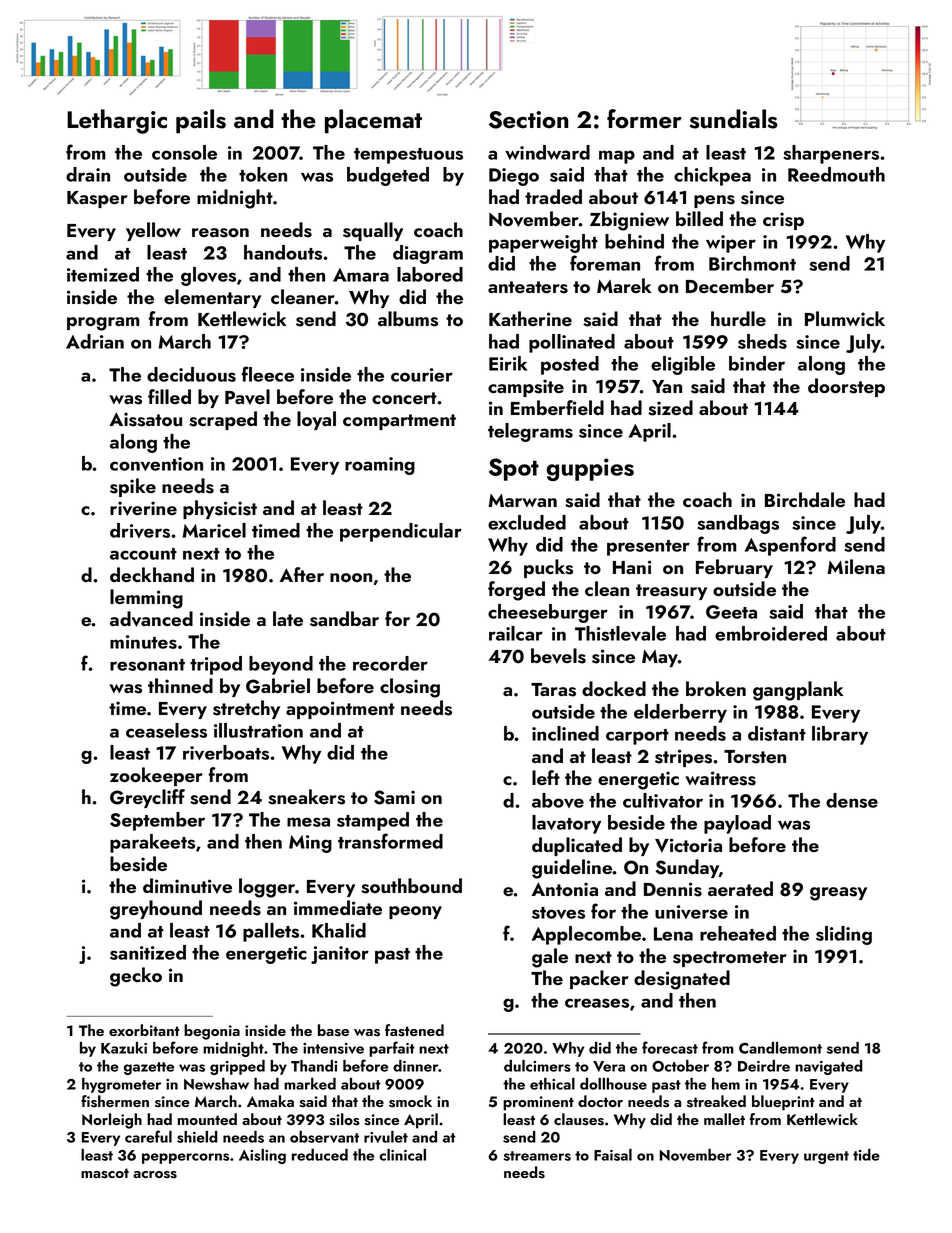 The height and width of the image is (1233, 952). Describe the element at coordinates (590, 469) in the image. I see `guppies` at that location.
